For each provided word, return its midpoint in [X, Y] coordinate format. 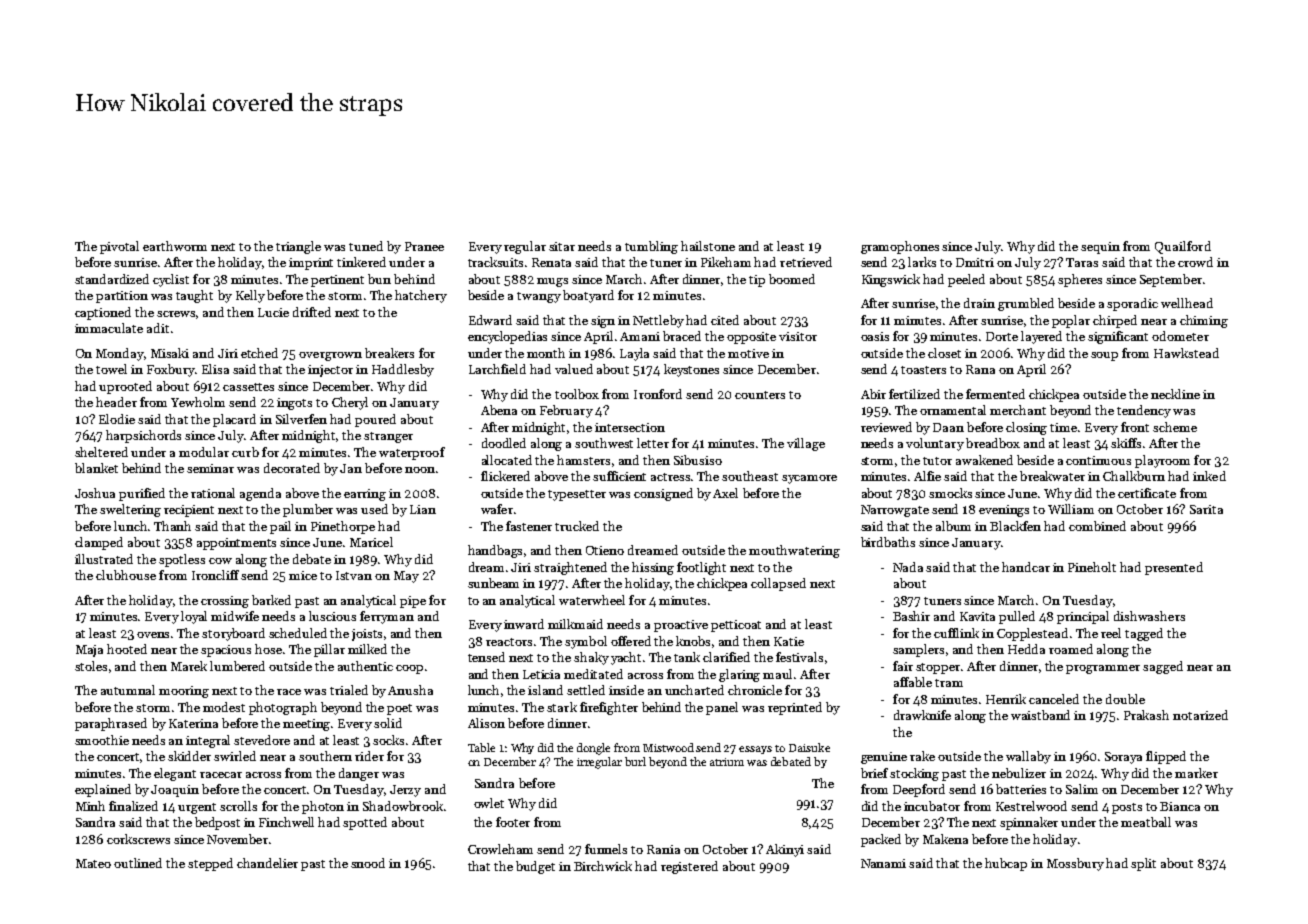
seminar [210, 468]
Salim [1082, 789]
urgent [197, 808]
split [1143, 864]
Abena [499, 410]
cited [725, 320]
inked [1209, 476]
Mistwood [668, 747]
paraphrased [111, 724]
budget [535, 867]
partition [122, 297]
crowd [1195, 262]
